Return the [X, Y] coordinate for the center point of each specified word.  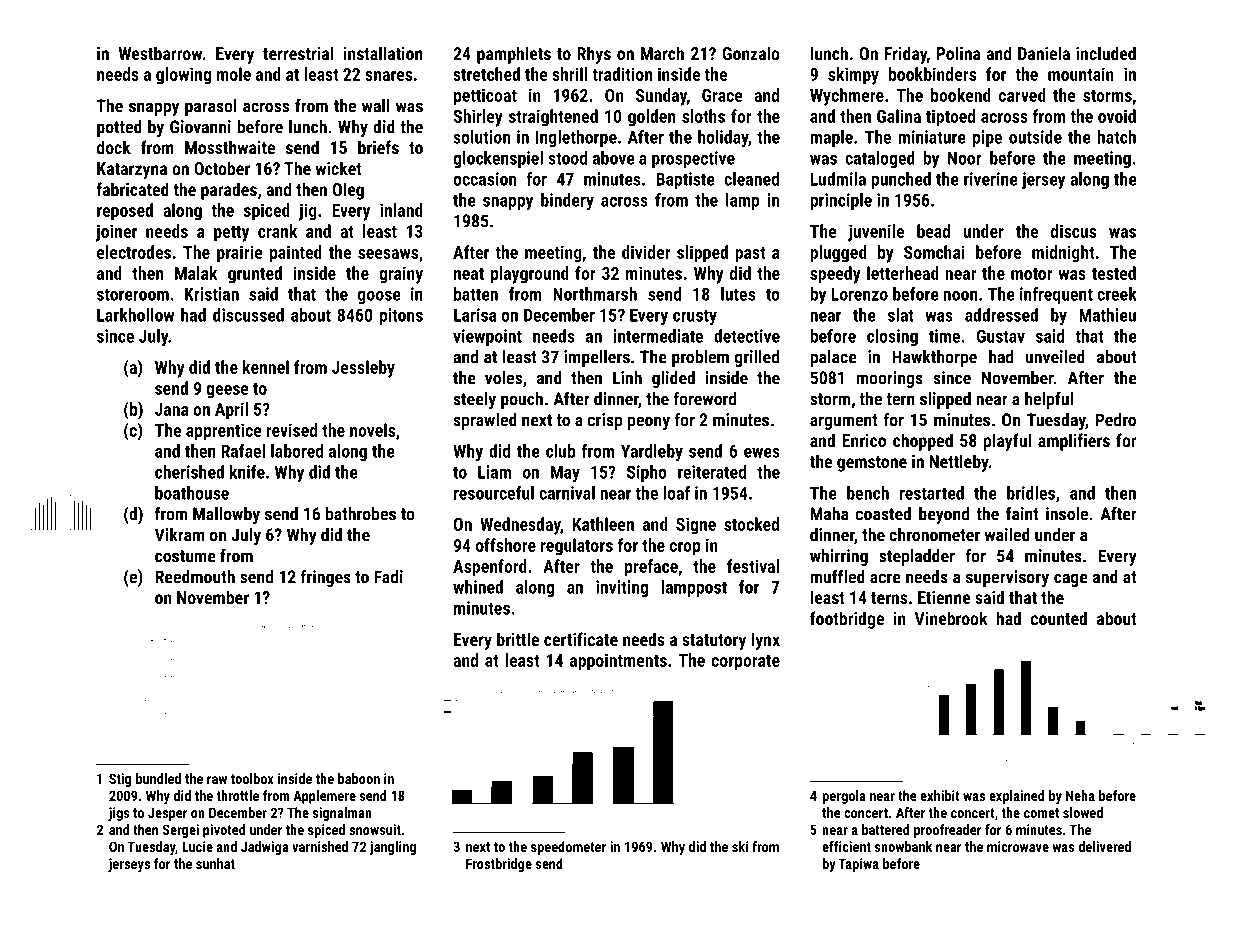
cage [1071, 580]
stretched [486, 74]
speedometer [568, 848]
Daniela [1044, 53]
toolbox [252, 778]
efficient [846, 846]
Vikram [180, 535]
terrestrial [298, 53]
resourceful [494, 493]
